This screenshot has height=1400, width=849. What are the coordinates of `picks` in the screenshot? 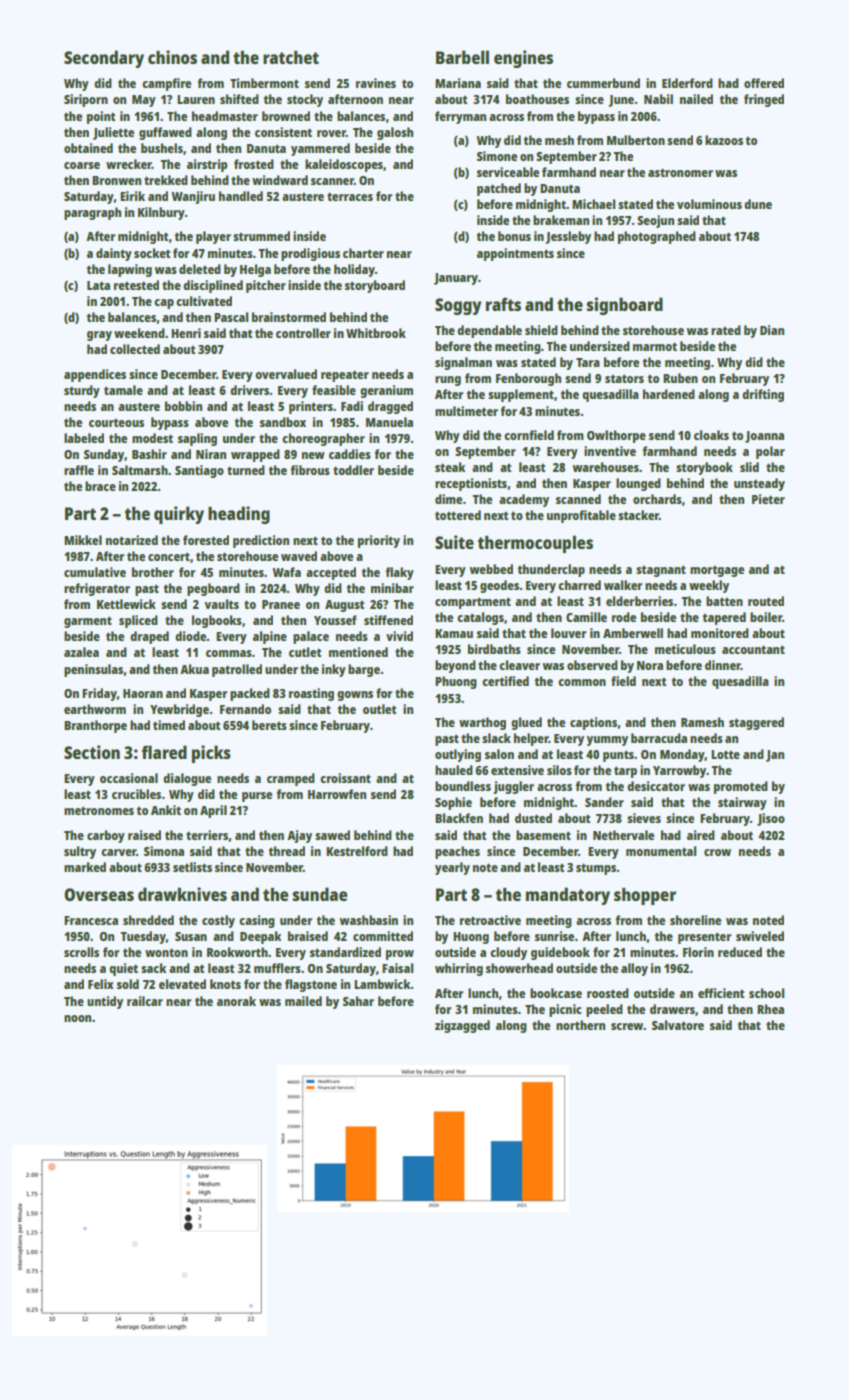 It's located at (211, 754).
